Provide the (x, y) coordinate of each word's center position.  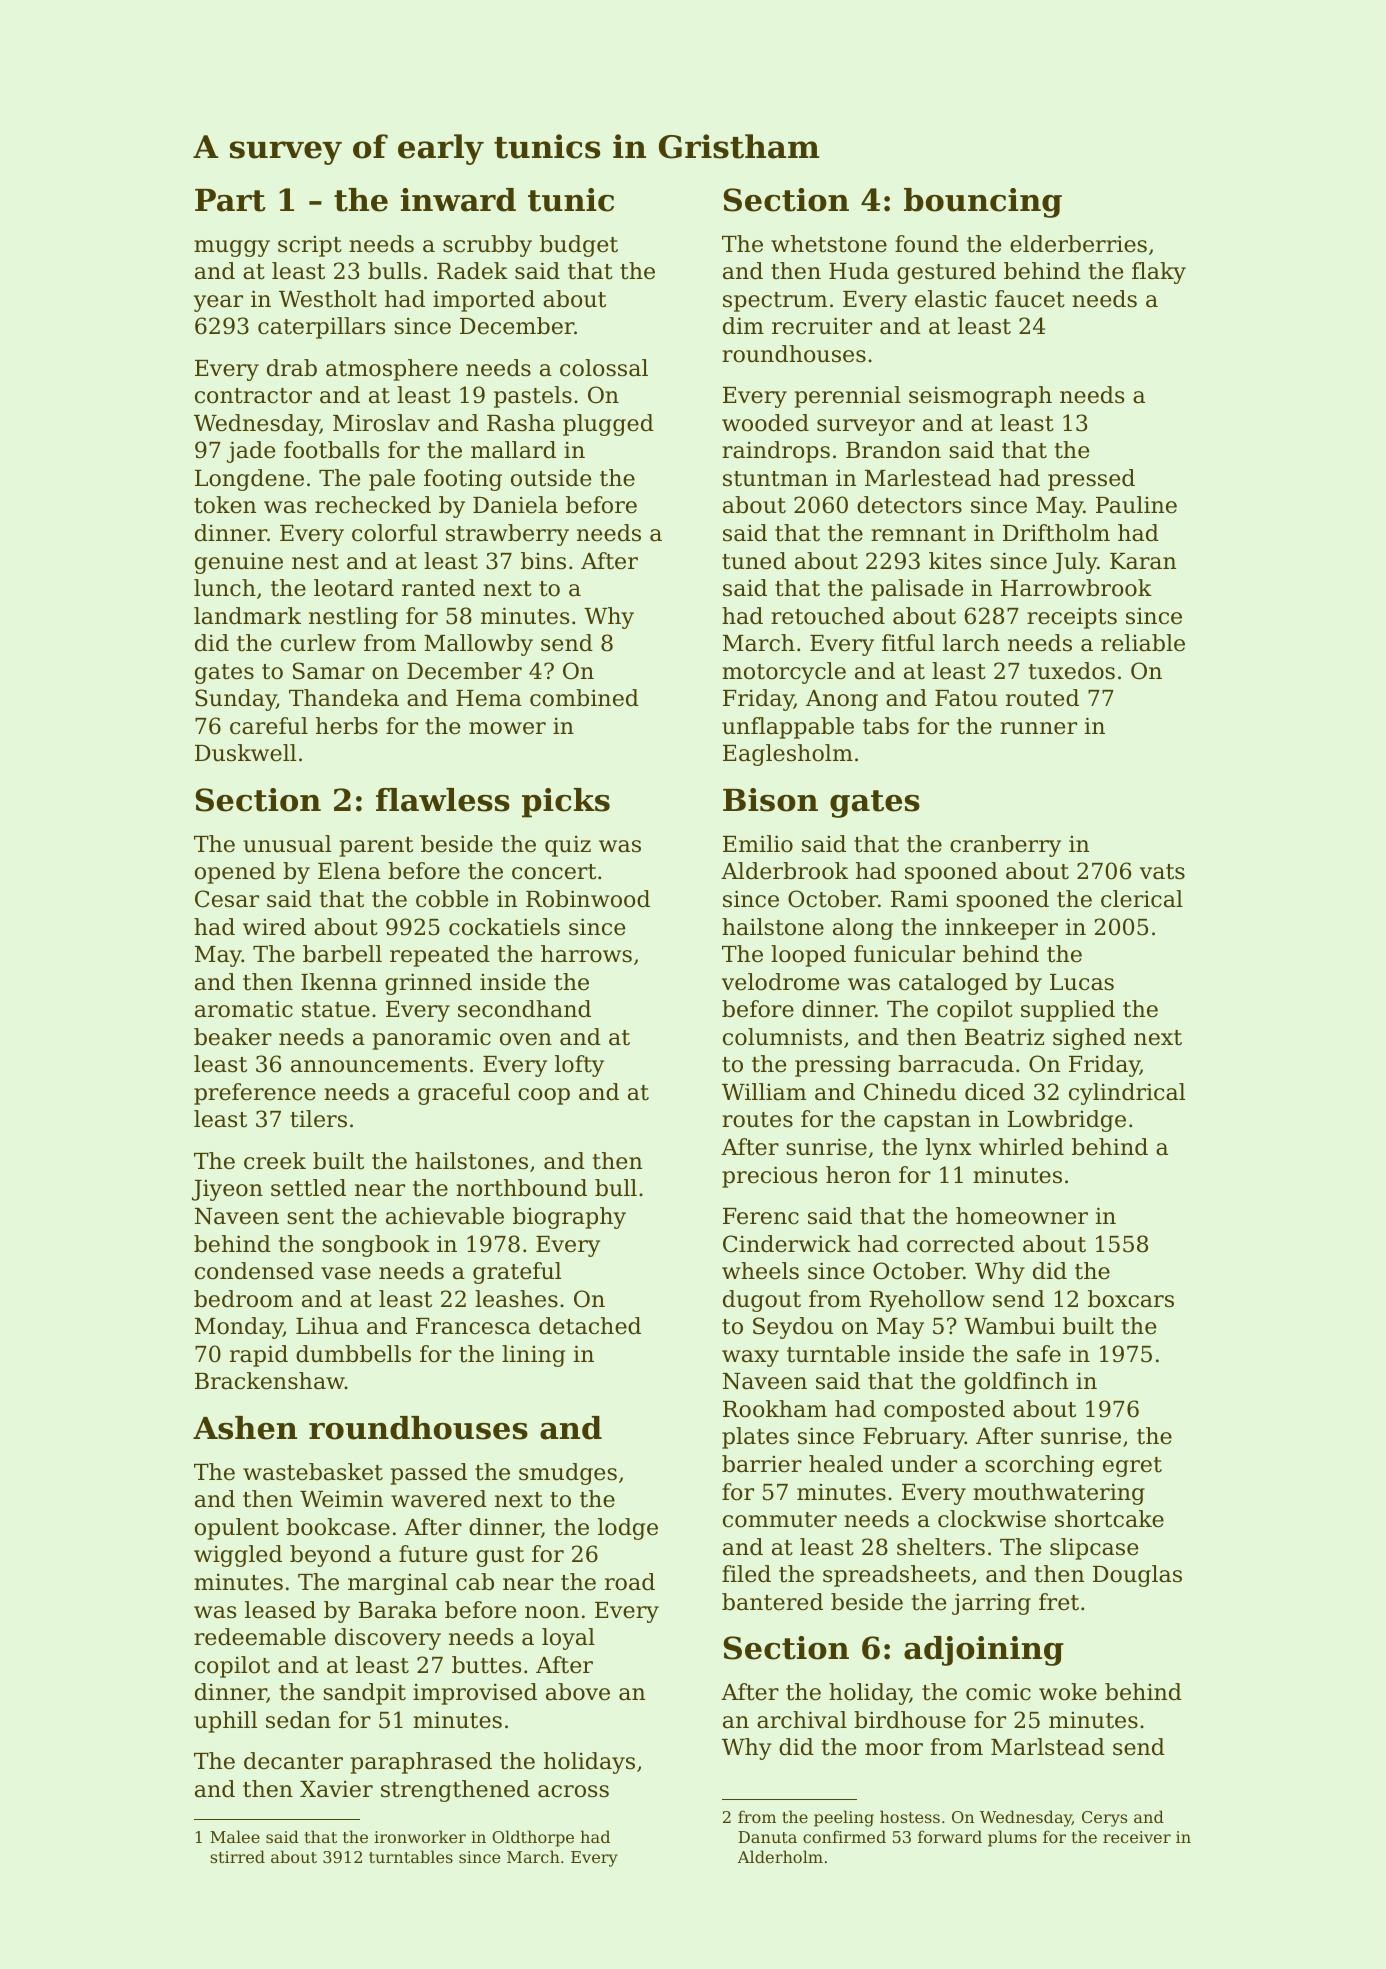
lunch (225, 588)
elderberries (1078, 244)
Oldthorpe (533, 1838)
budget (579, 246)
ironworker (420, 1836)
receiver (1137, 1837)
